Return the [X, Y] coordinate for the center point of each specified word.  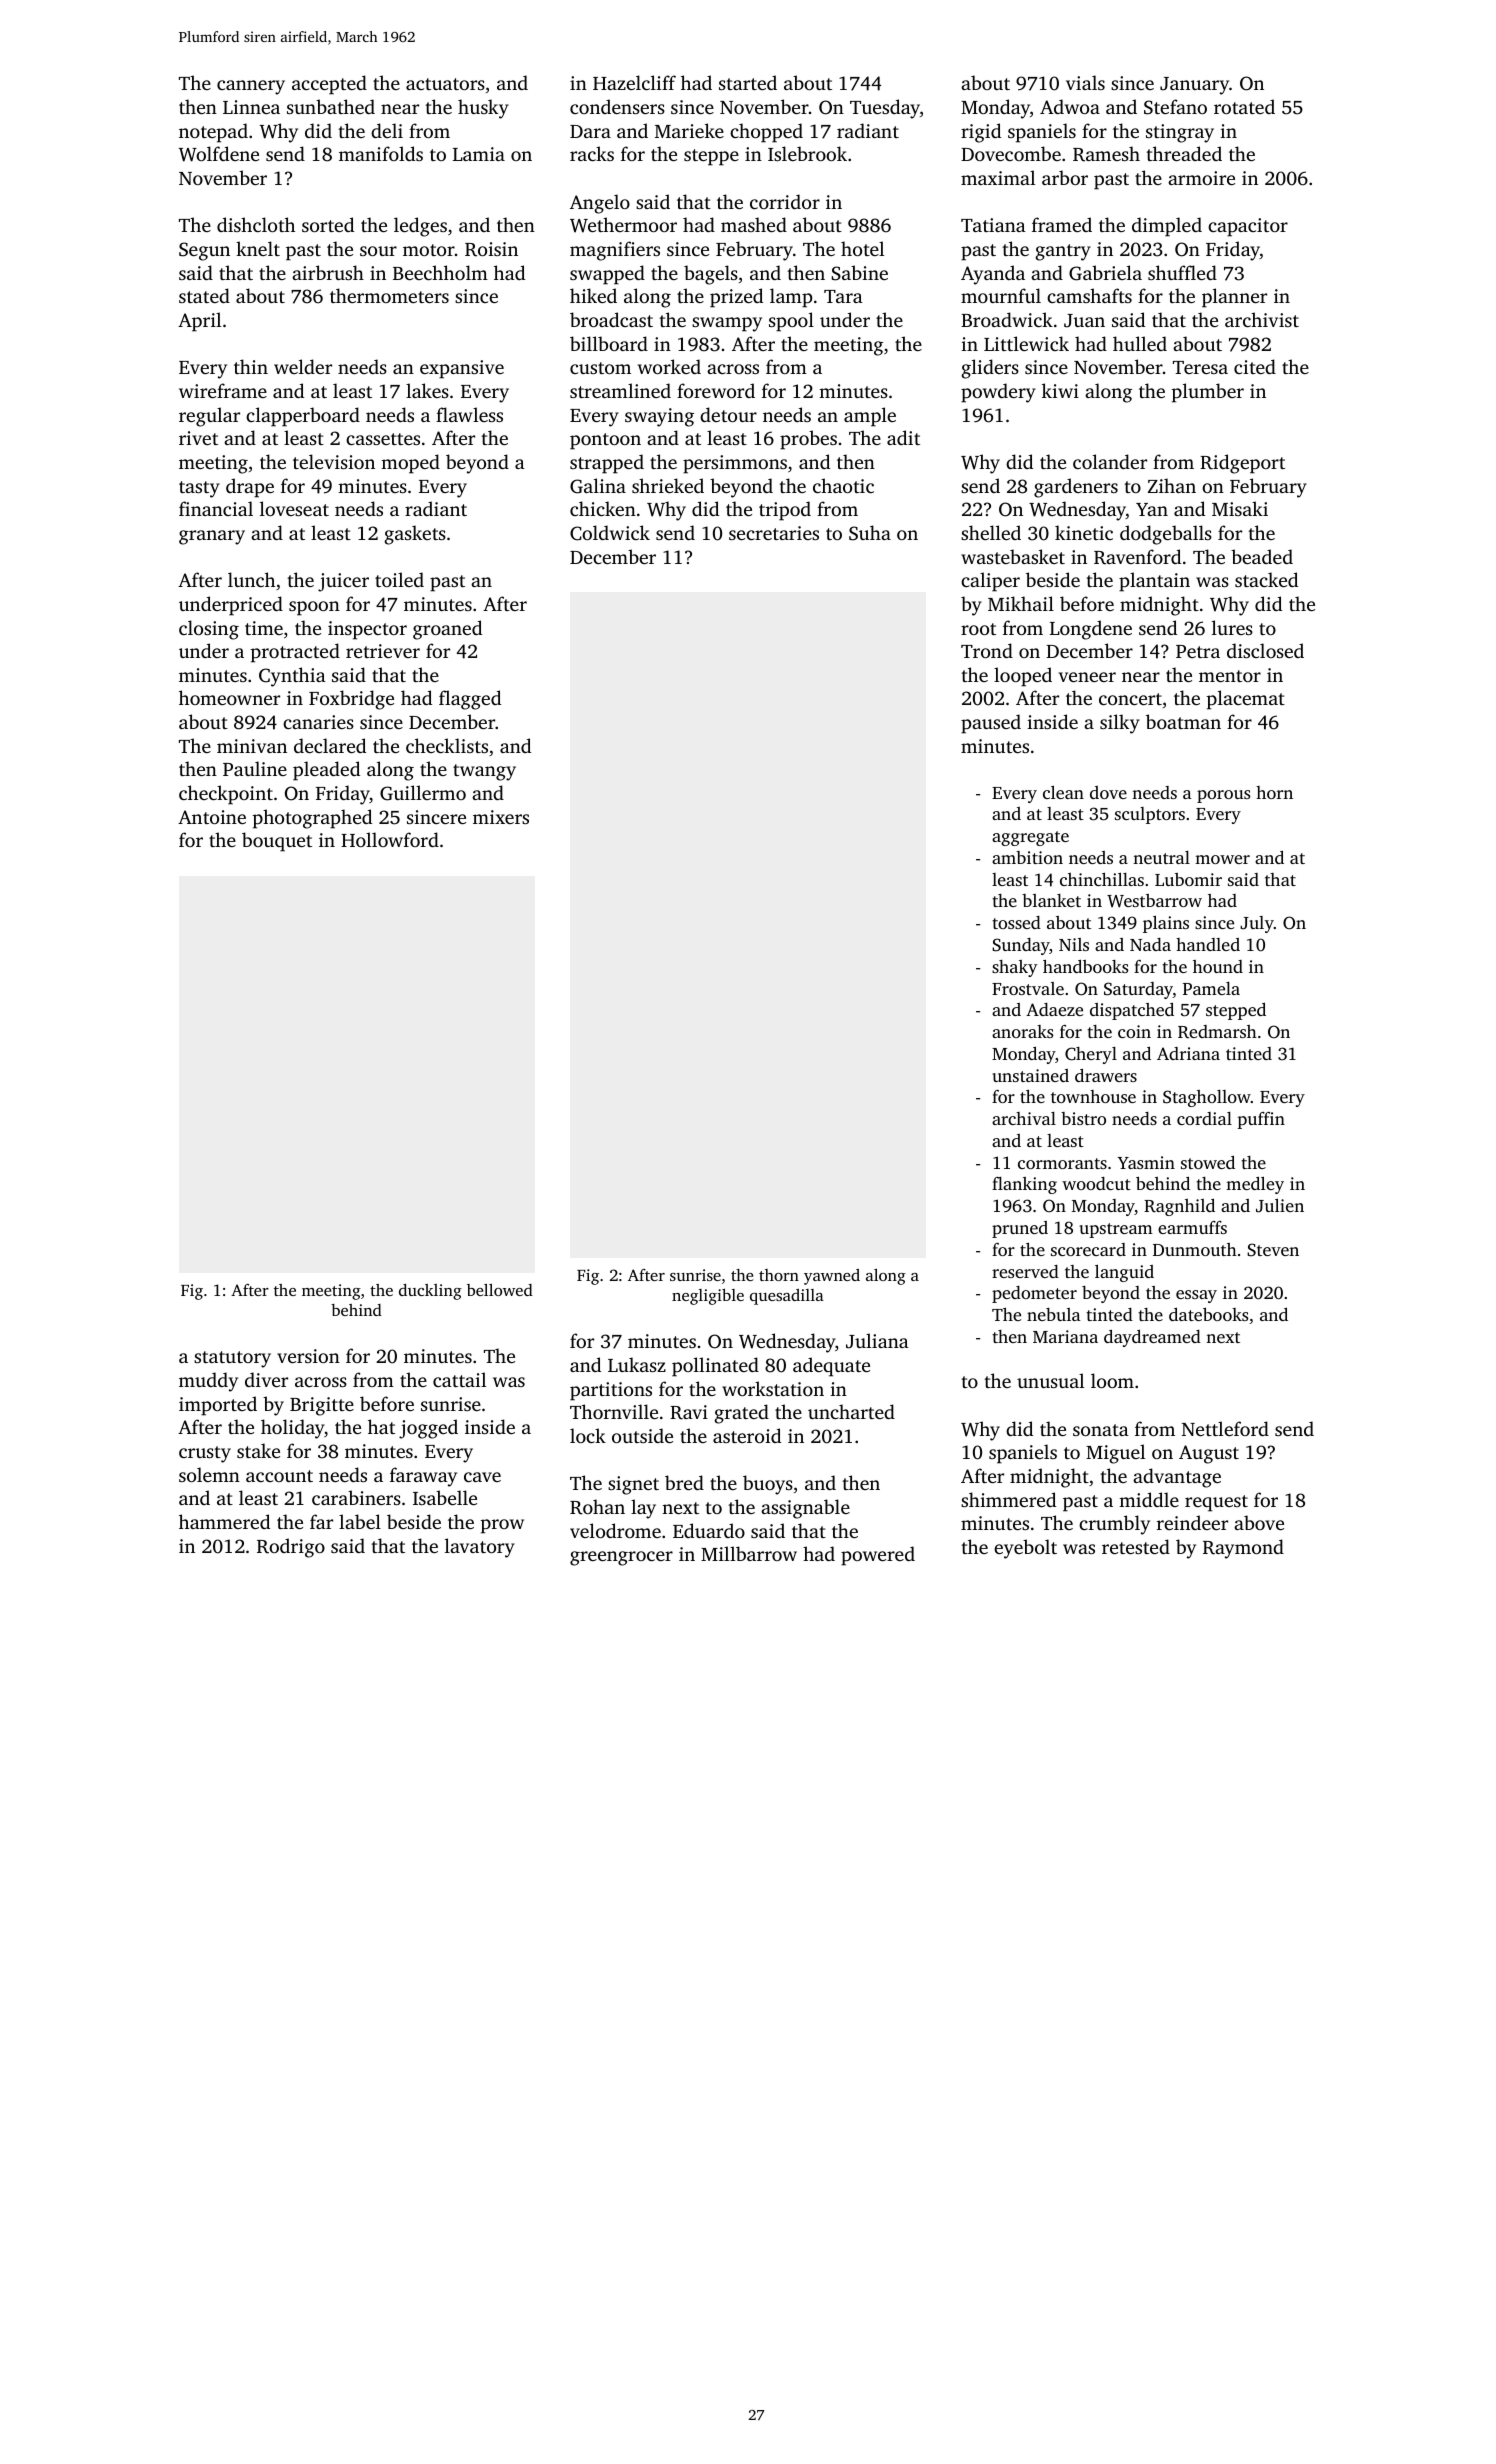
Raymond [1243, 1549]
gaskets [415, 535]
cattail [459, 1379]
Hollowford [390, 839]
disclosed [1265, 650]
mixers [501, 817]
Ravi [689, 1412]
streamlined [620, 390]
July [1257, 924]
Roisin [491, 249]
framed [1062, 224]
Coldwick [610, 533]
